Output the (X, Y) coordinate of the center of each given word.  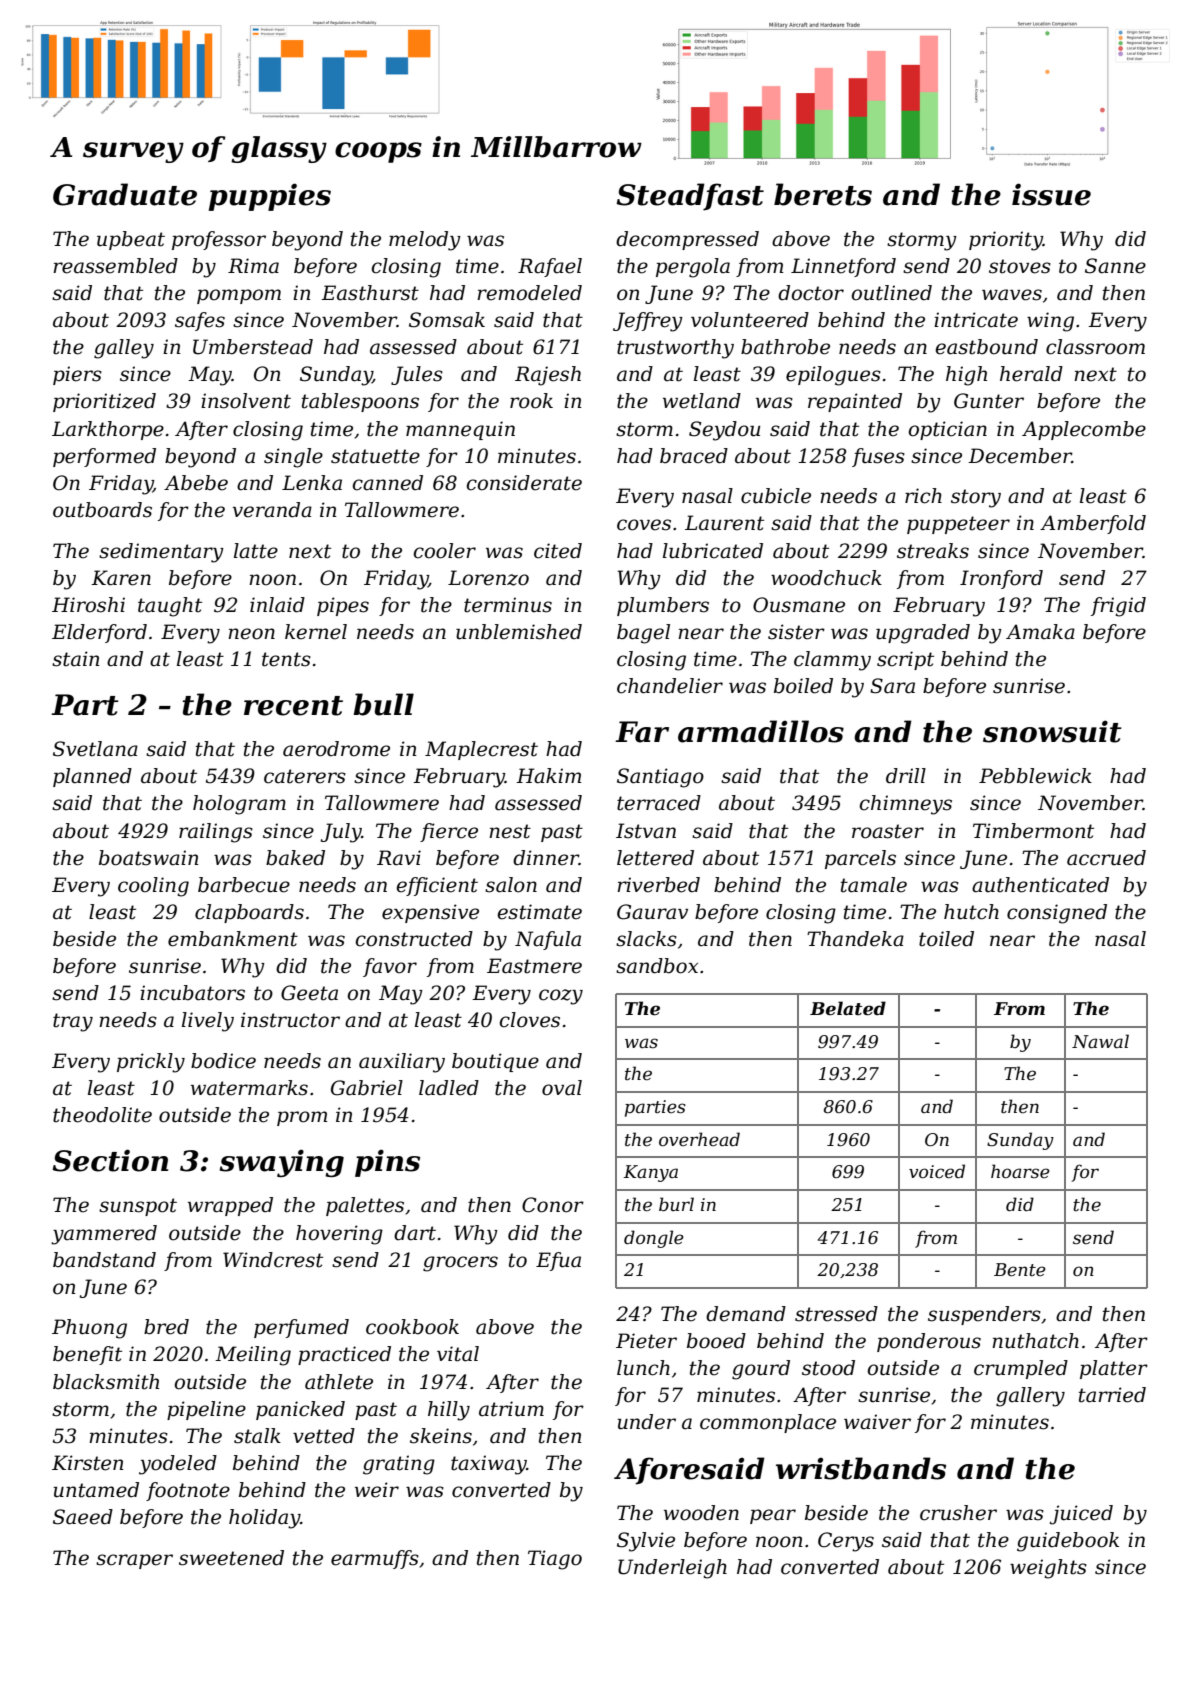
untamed (96, 1490)
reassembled (115, 266)
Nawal (1100, 1041)
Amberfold (1093, 524)
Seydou (724, 431)
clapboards (249, 913)
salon (511, 885)
